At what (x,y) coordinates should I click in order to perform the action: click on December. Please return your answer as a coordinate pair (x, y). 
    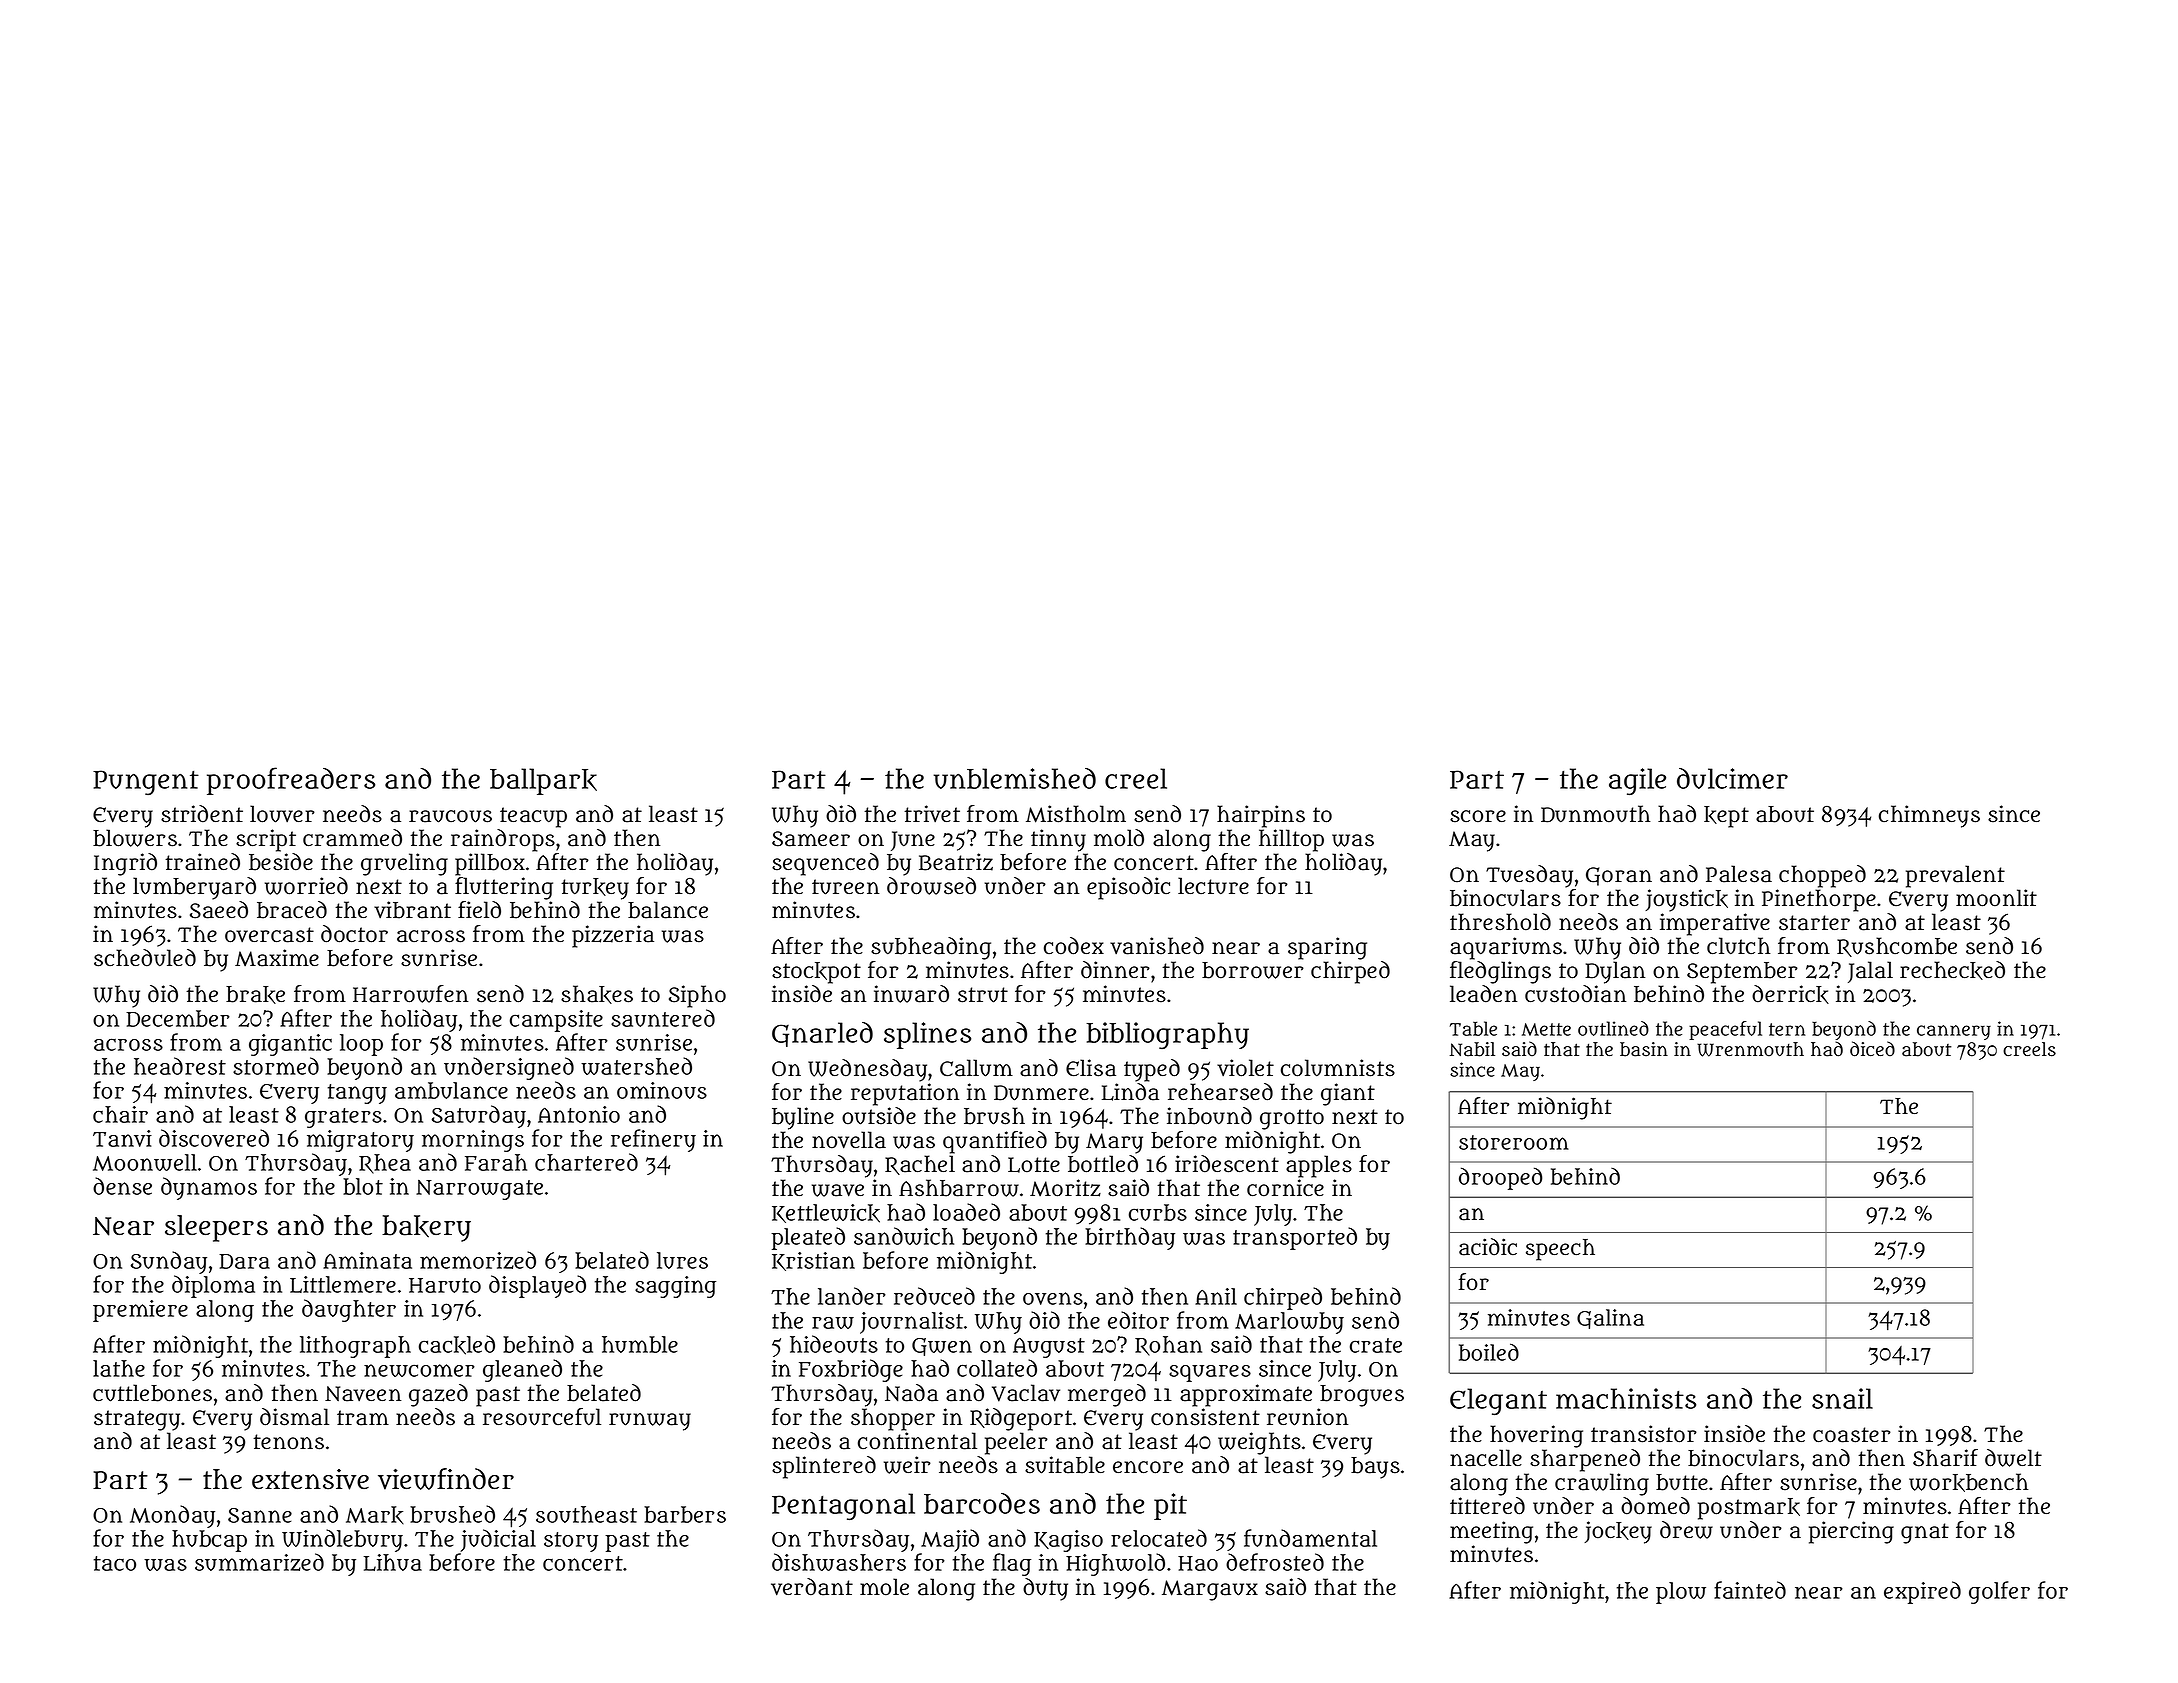
    Looking at the image, I should click on (178, 1018).
